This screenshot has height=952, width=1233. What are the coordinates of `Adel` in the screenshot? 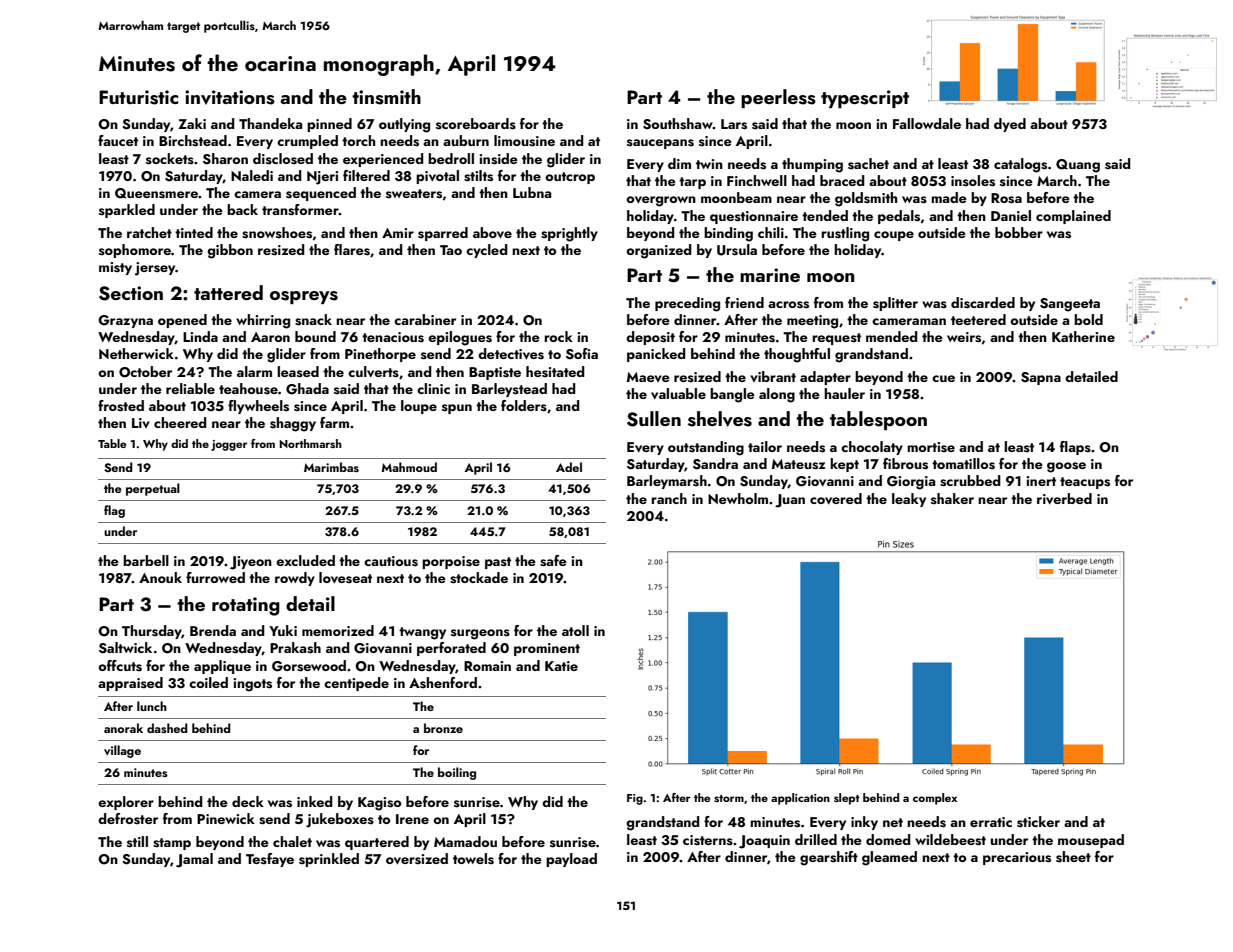 It's located at (569, 467).
